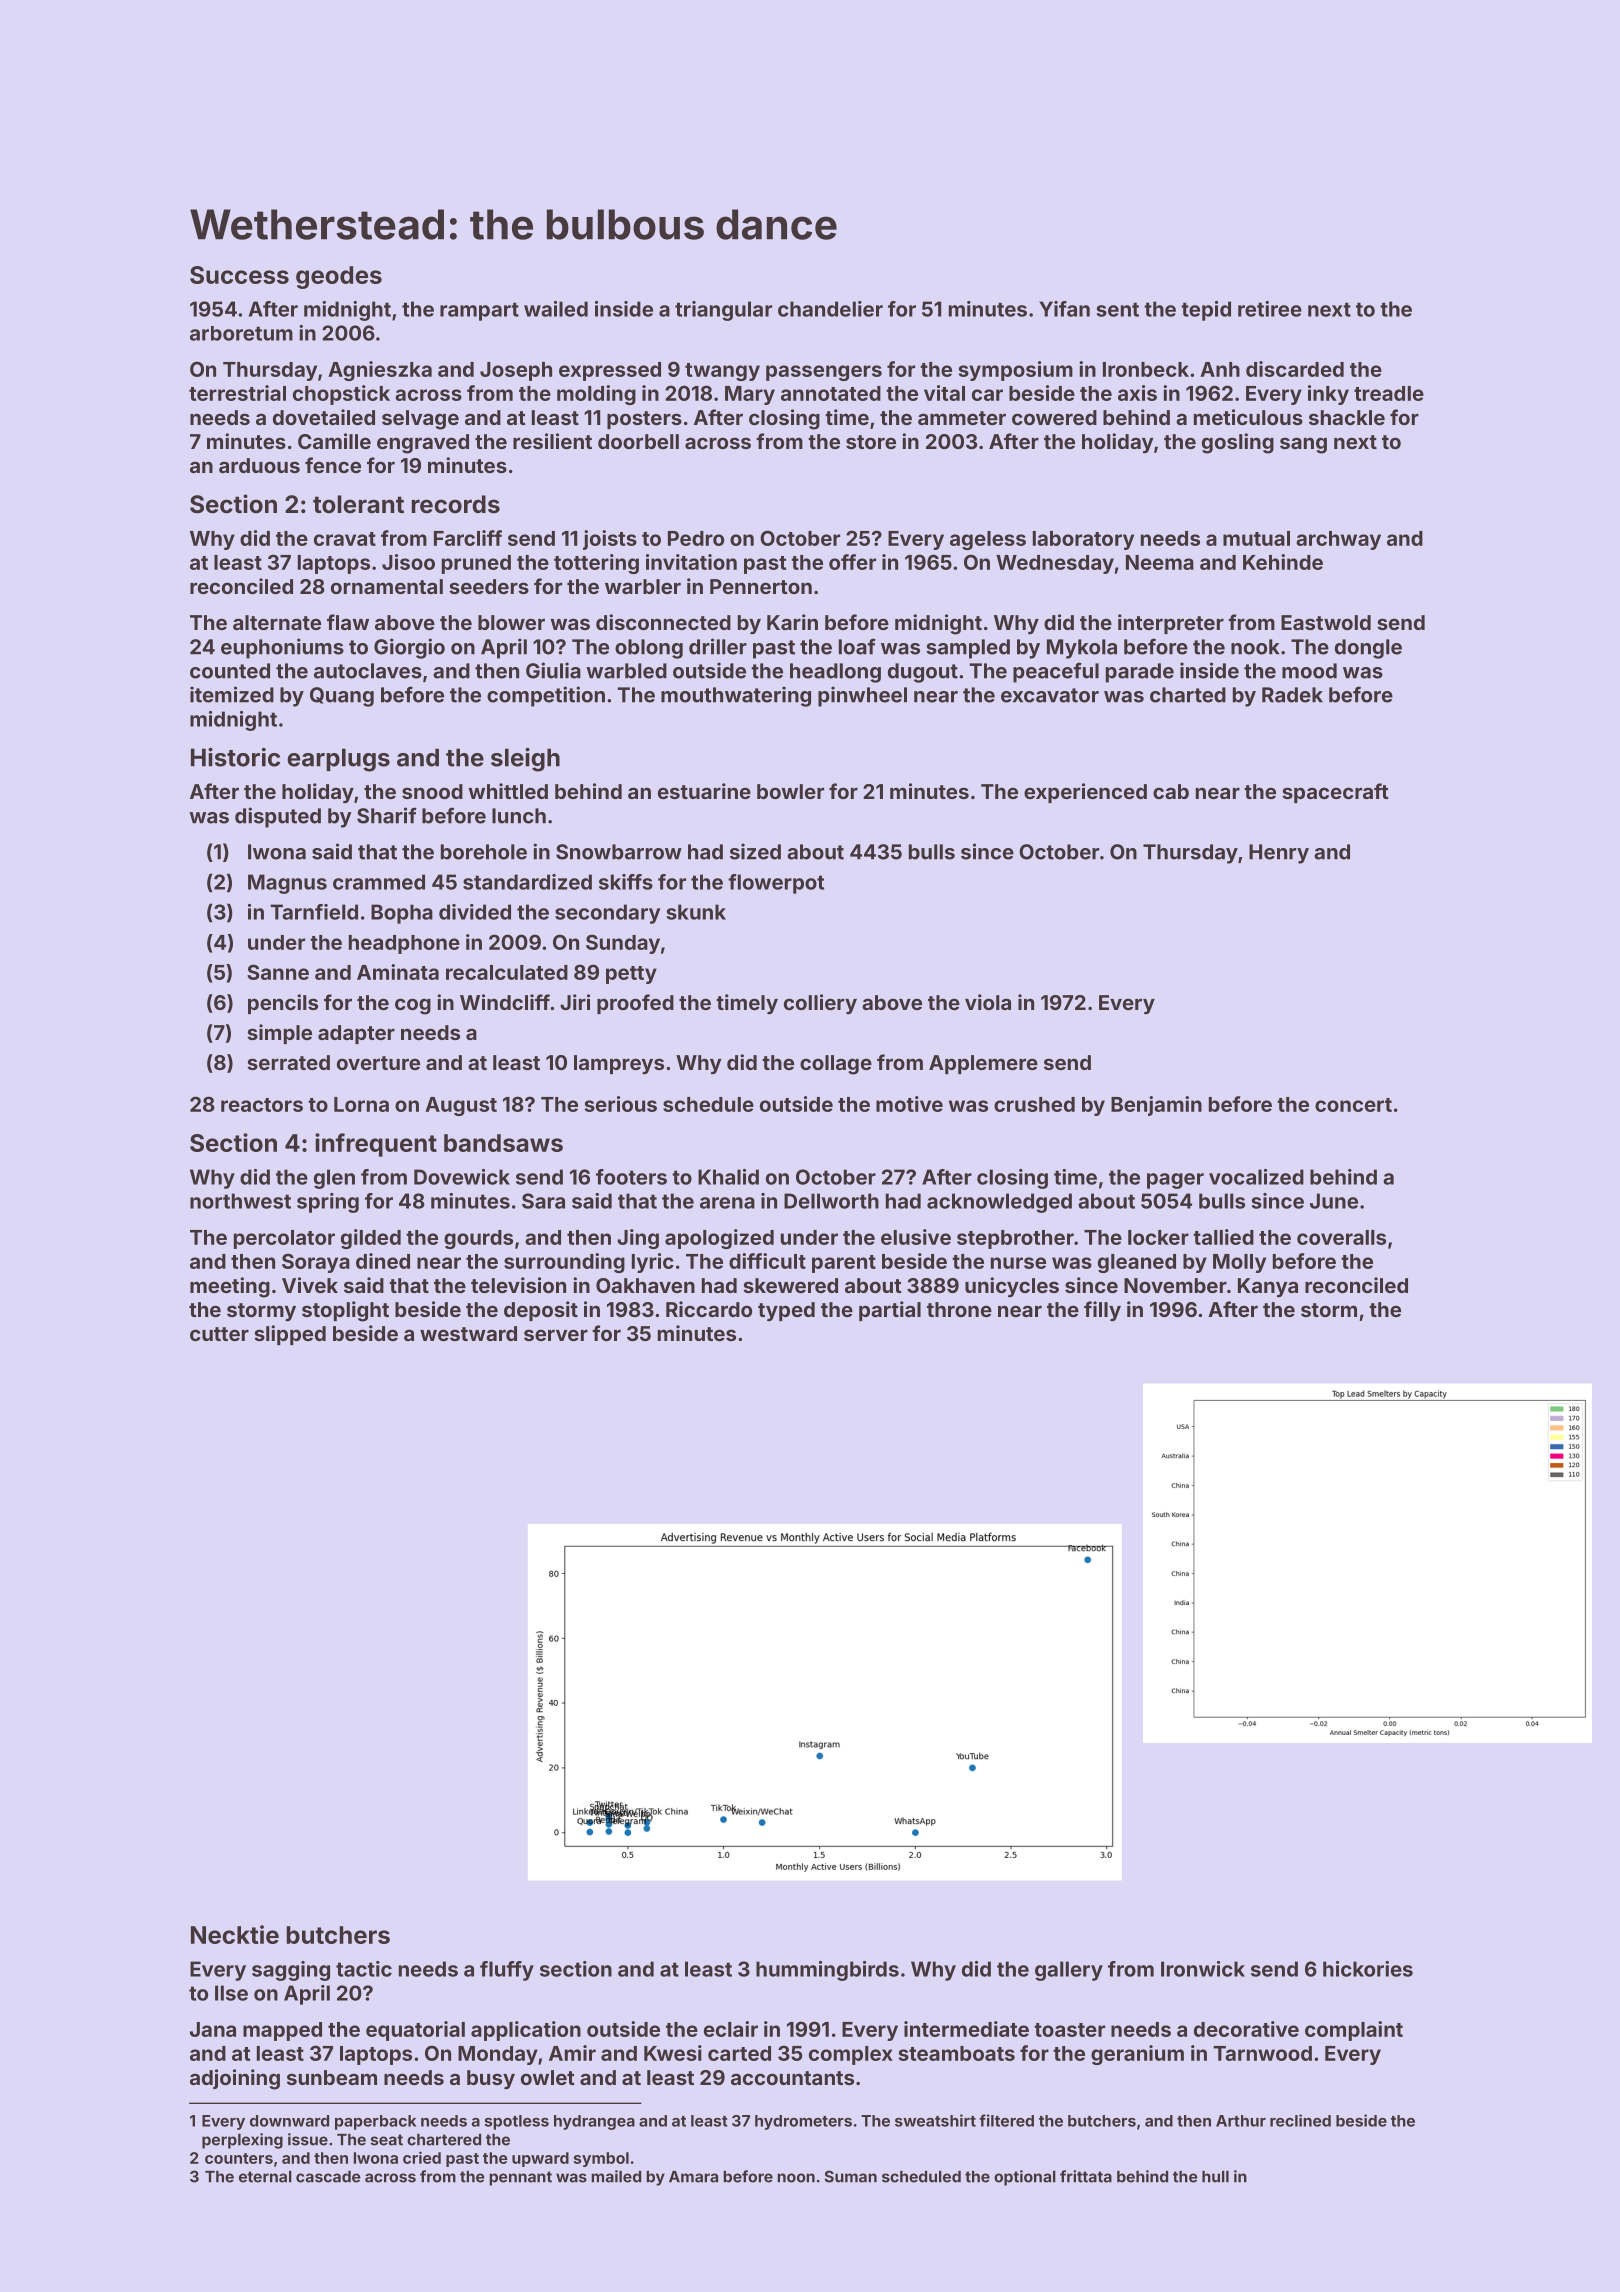 Image resolution: width=1620 pixels, height=2292 pixels. I want to click on collage, so click(836, 1065).
